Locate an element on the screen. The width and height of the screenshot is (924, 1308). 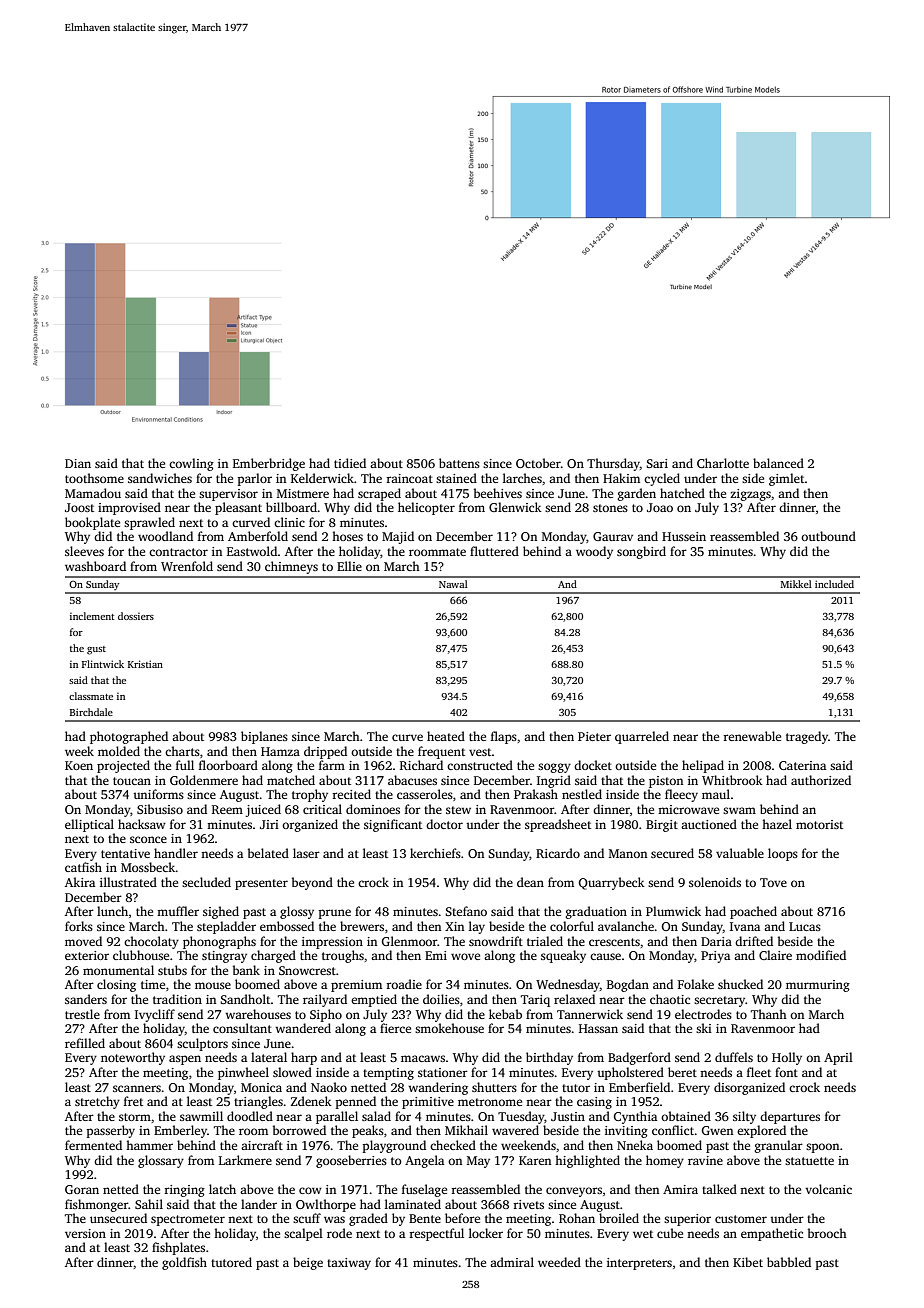
fluttered is located at coordinates (494, 551).
